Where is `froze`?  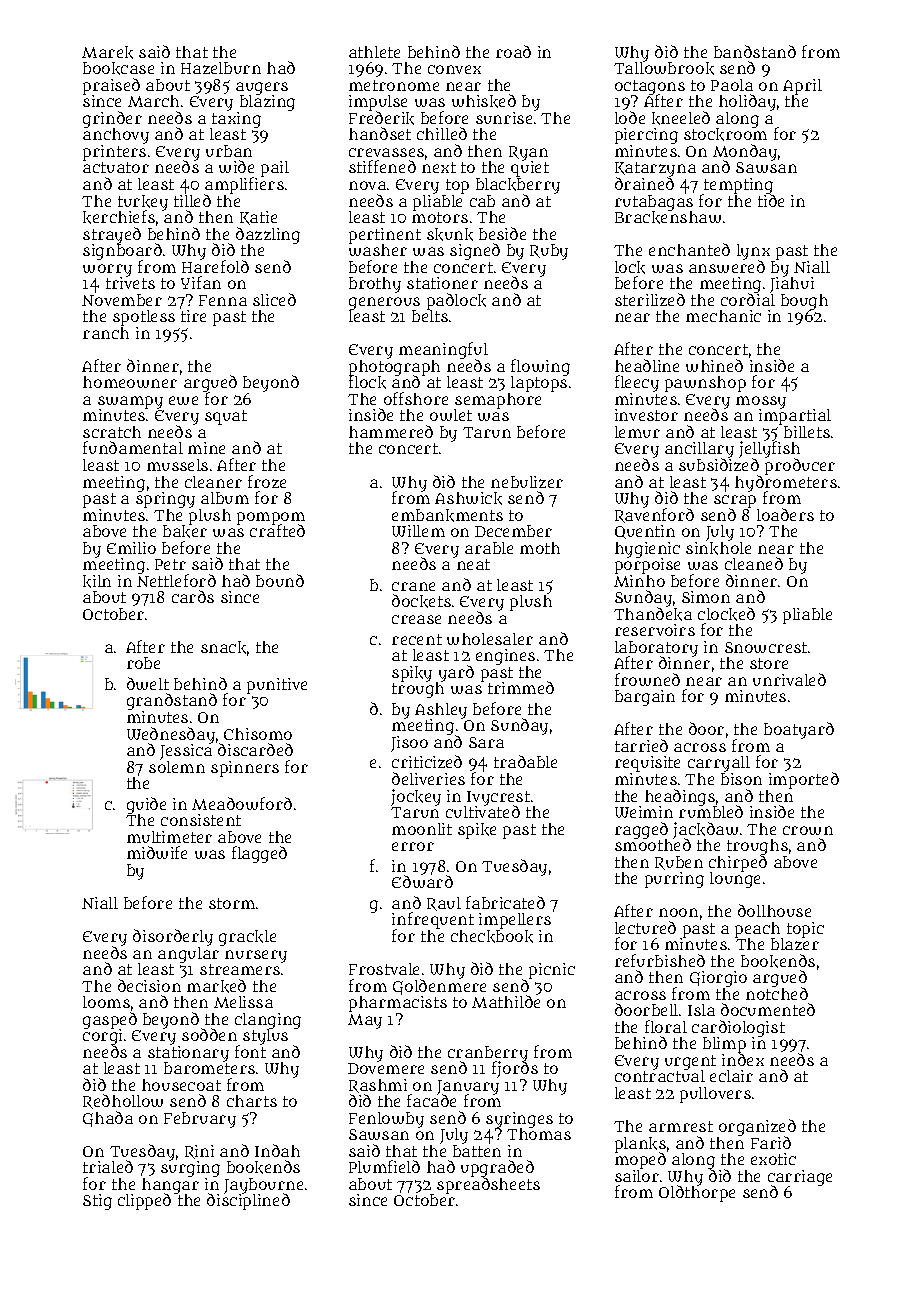 froze is located at coordinates (267, 481).
